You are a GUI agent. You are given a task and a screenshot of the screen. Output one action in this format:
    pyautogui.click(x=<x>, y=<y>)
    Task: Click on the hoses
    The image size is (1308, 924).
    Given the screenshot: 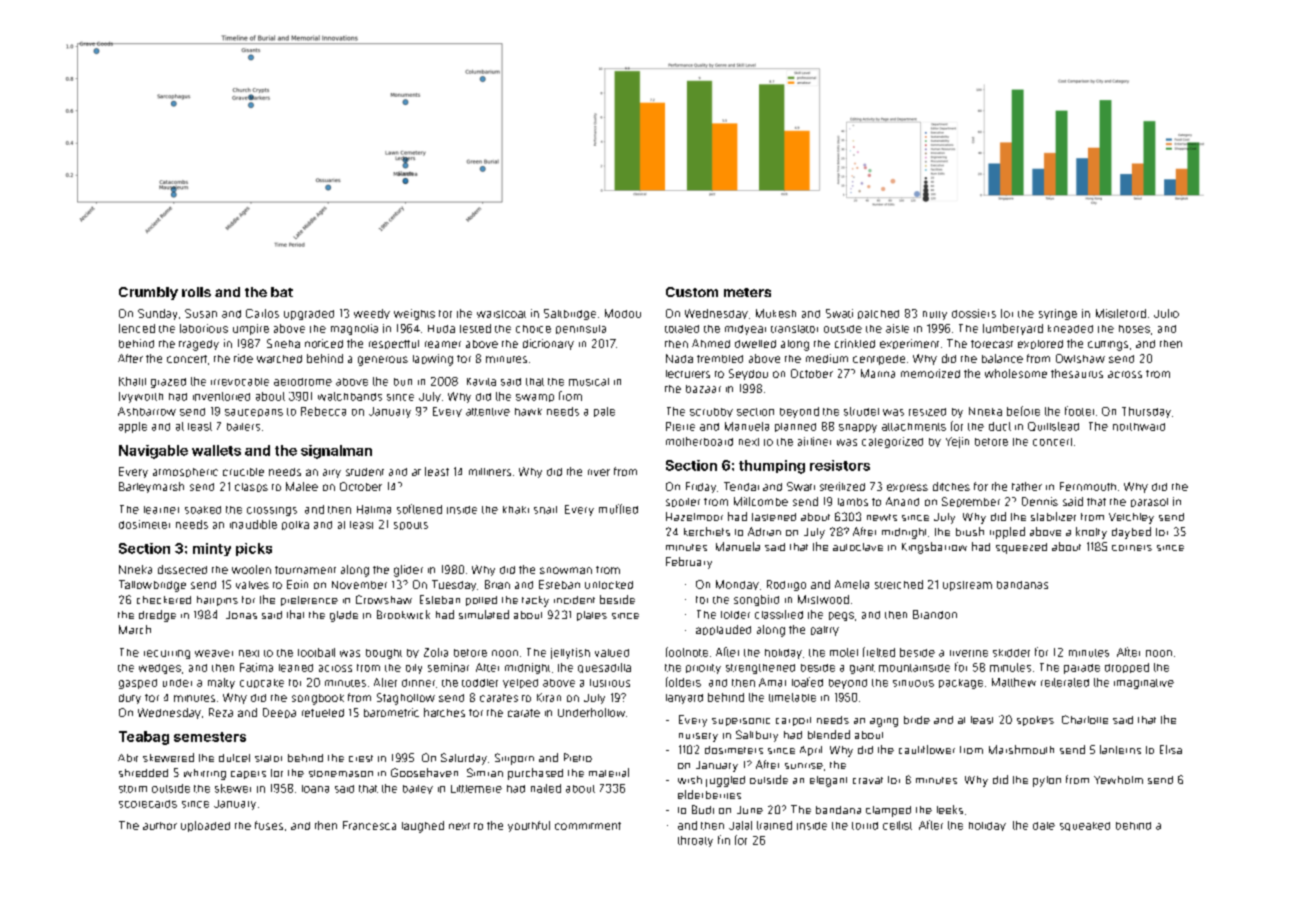 What is the action you would take?
    pyautogui.click(x=1134, y=329)
